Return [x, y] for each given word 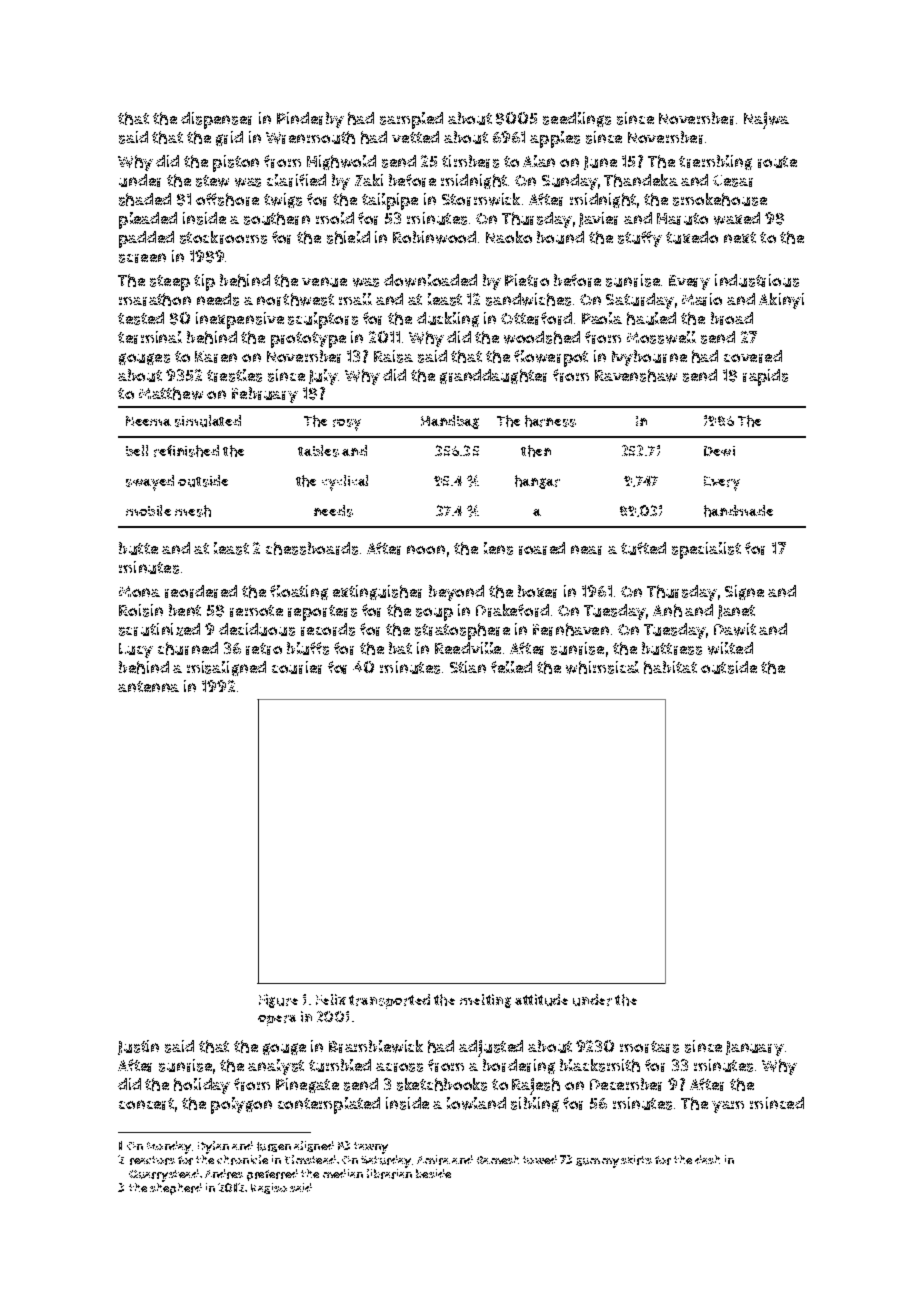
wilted [730, 648]
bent [185, 610]
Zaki [369, 180]
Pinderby [310, 120]
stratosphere [462, 631]
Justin [138, 1047]
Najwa [766, 120]
